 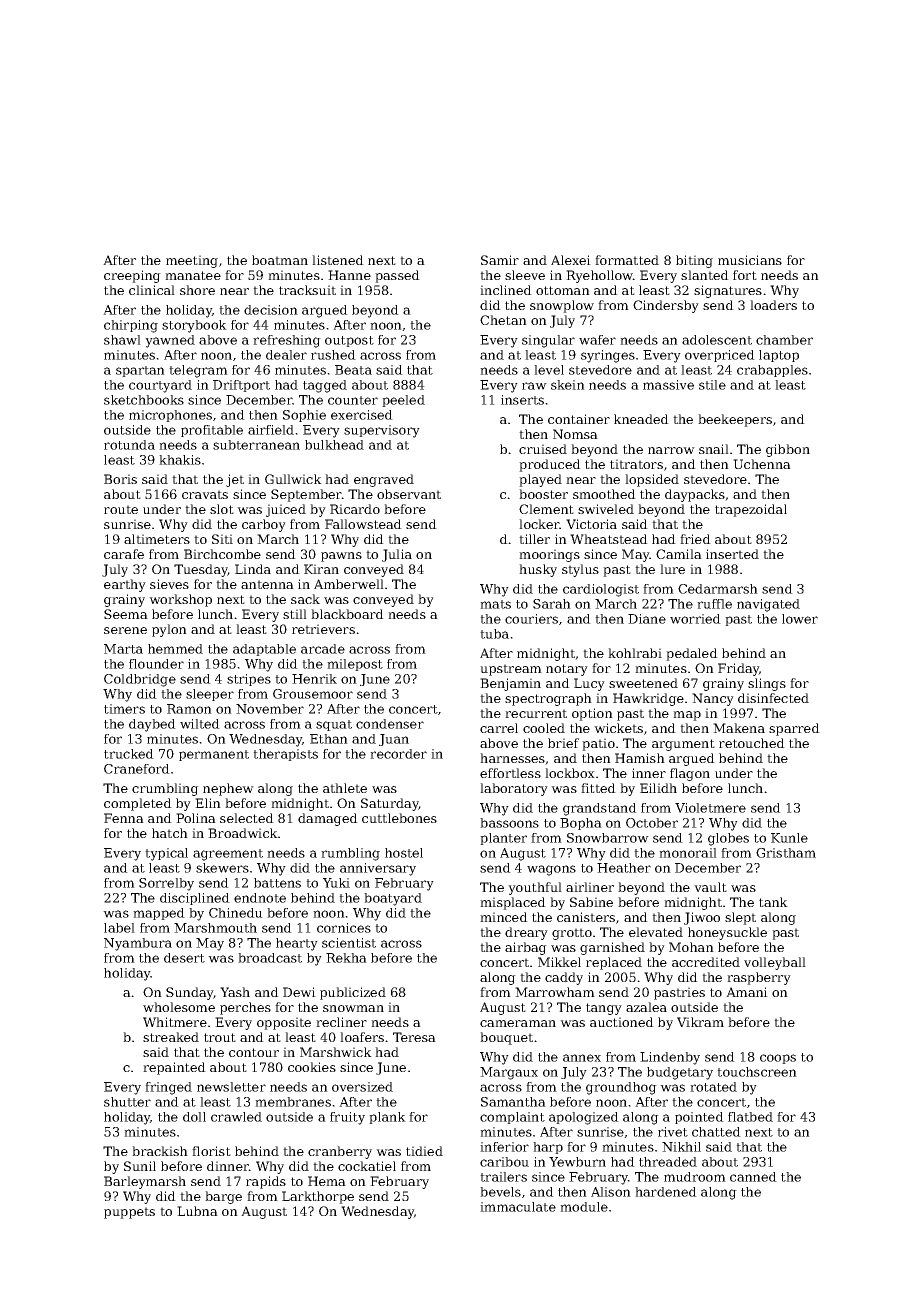 What do you see at coordinates (197, 1211) in the image?
I see `Lubna` at bounding box center [197, 1211].
